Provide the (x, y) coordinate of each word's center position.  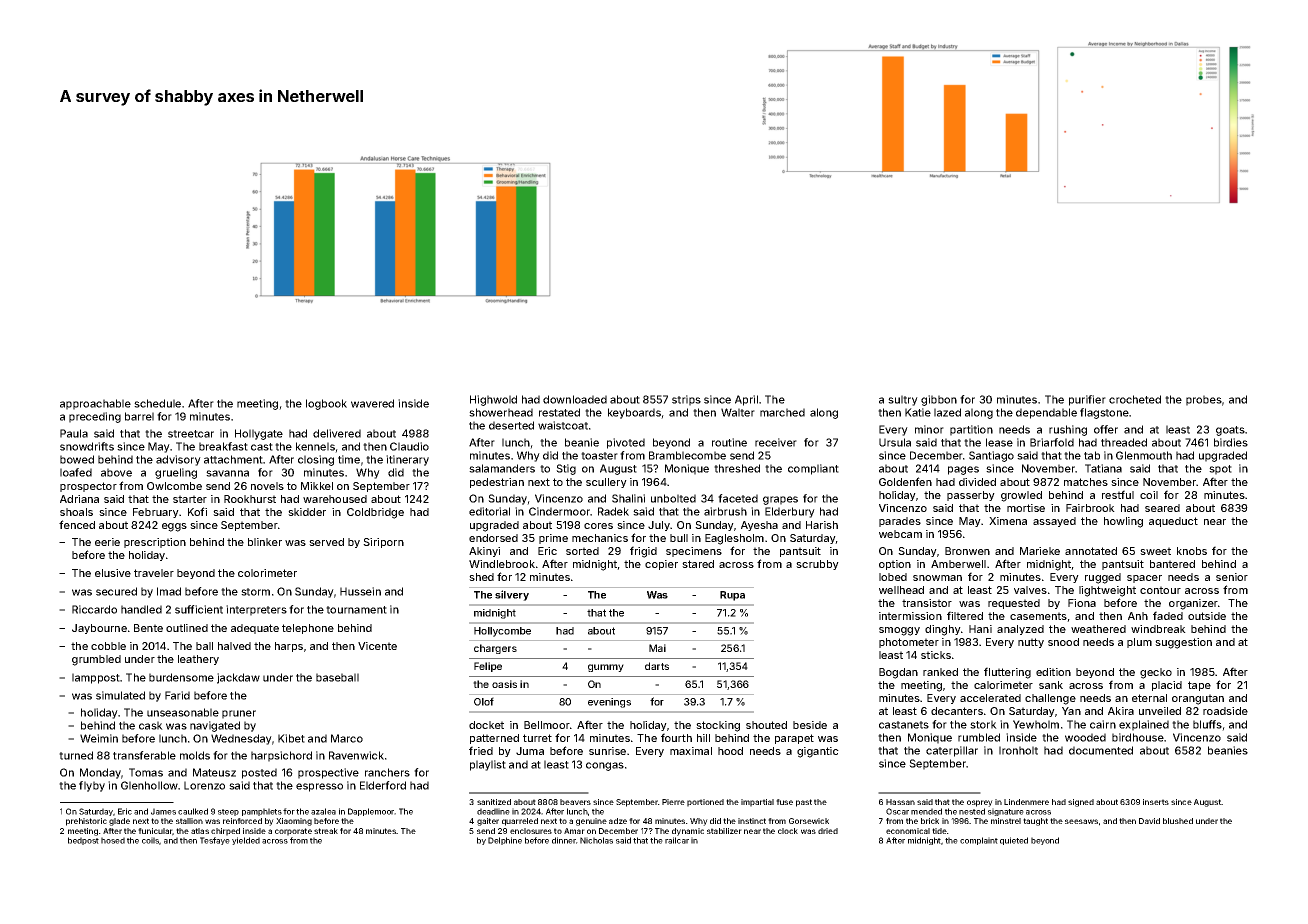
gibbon (939, 400)
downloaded (575, 399)
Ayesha (759, 526)
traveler (154, 573)
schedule (157, 403)
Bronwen (967, 551)
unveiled (1160, 711)
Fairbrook (1090, 508)
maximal (691, 751)
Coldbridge (375, 513)
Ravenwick (356, 755)
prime (553, 539)
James (163, 811)
